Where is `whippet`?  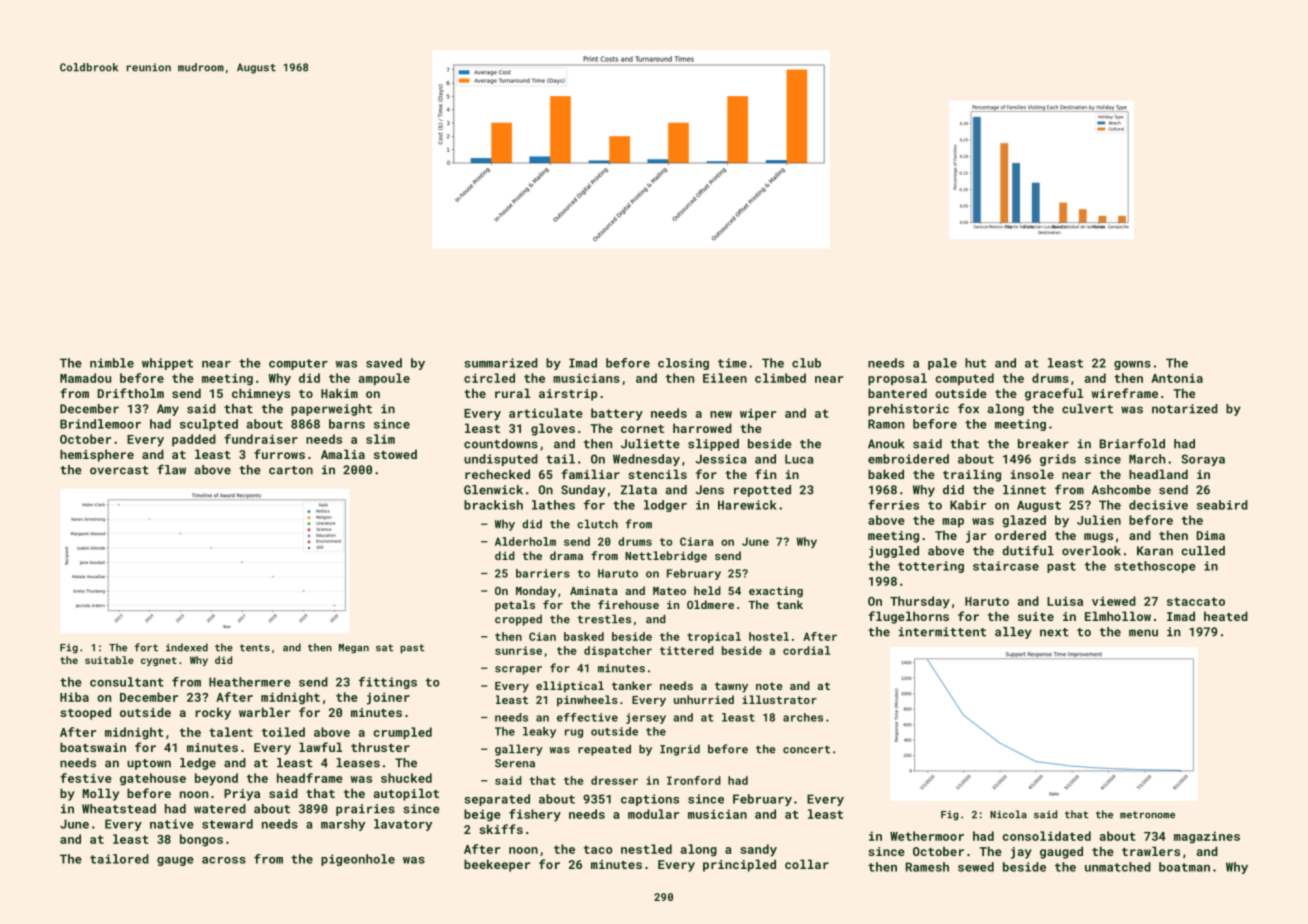 whippet is located at coordinates (167, 364).
